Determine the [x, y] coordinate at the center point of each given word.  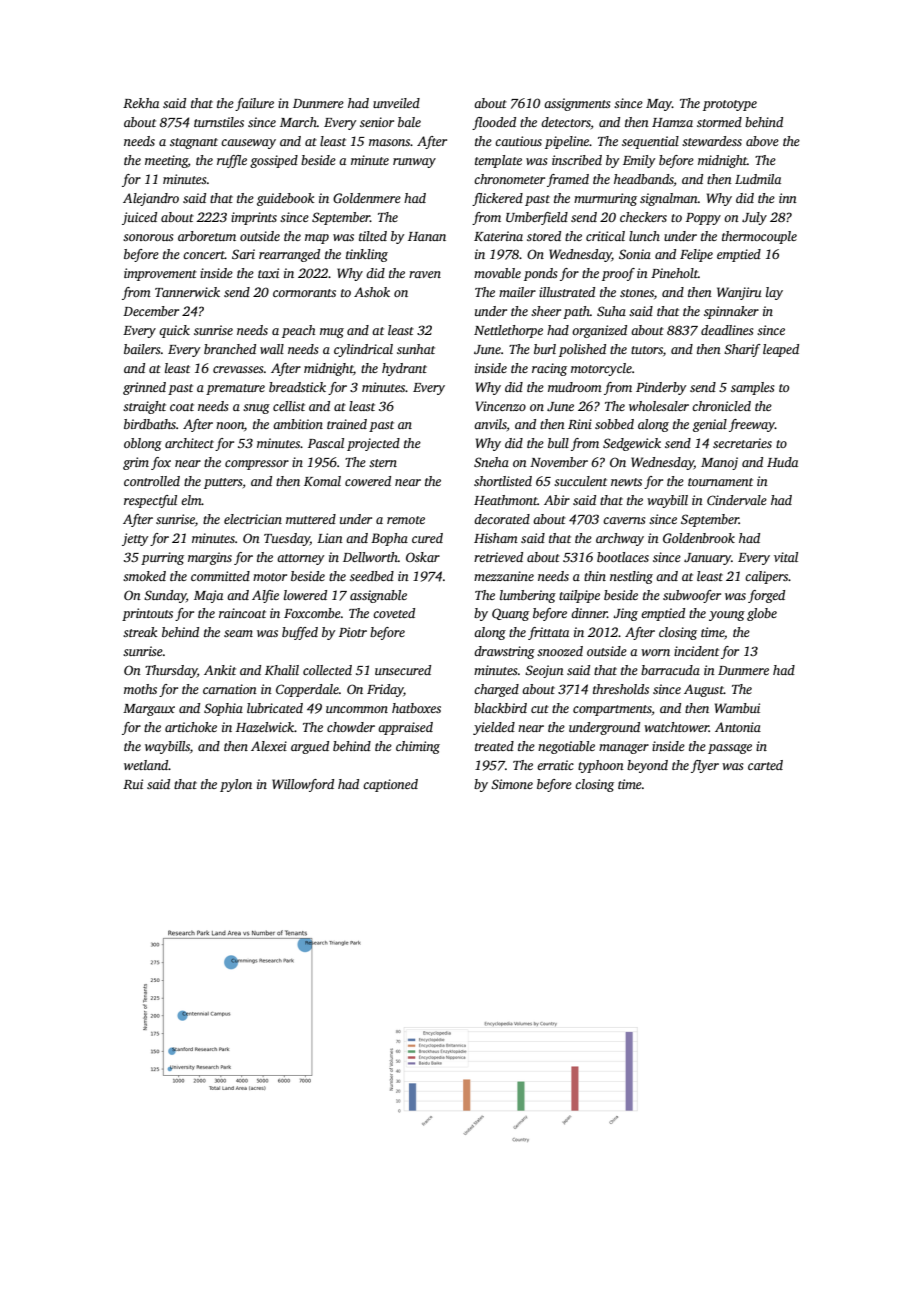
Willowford [303, 785]
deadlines [727, 330]
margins [210, 558]
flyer [705, 766]
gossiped [274, 161]
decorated [502, 519]
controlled [152, 481]
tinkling [367, 255]
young [727, 616]
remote [406, 520]
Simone [512, 784]
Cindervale [737, 500]
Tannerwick [187, 292]
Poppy [703, 219]
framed [568, 180]
